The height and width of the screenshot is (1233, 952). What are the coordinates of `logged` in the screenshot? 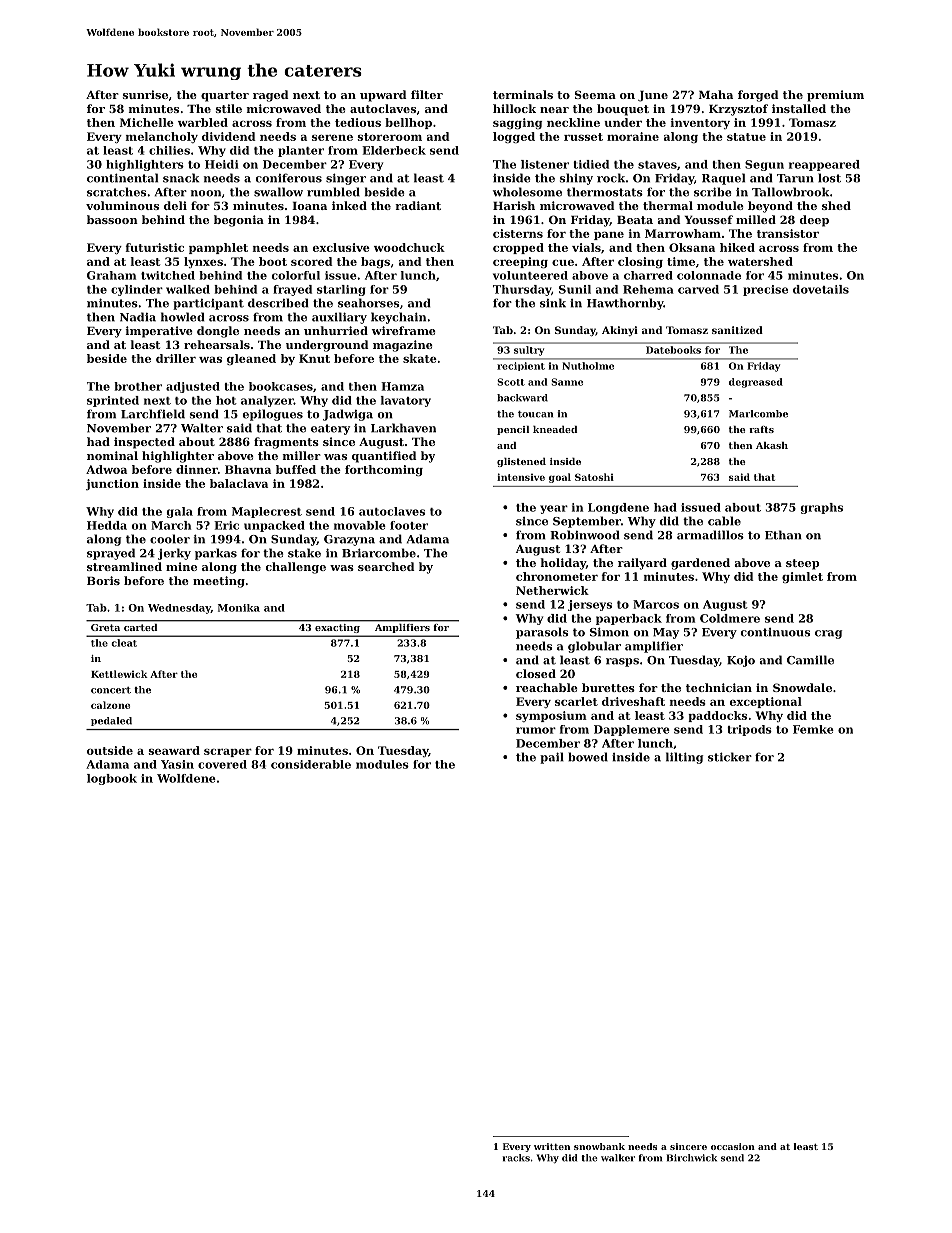 It's located at (514, 137).
